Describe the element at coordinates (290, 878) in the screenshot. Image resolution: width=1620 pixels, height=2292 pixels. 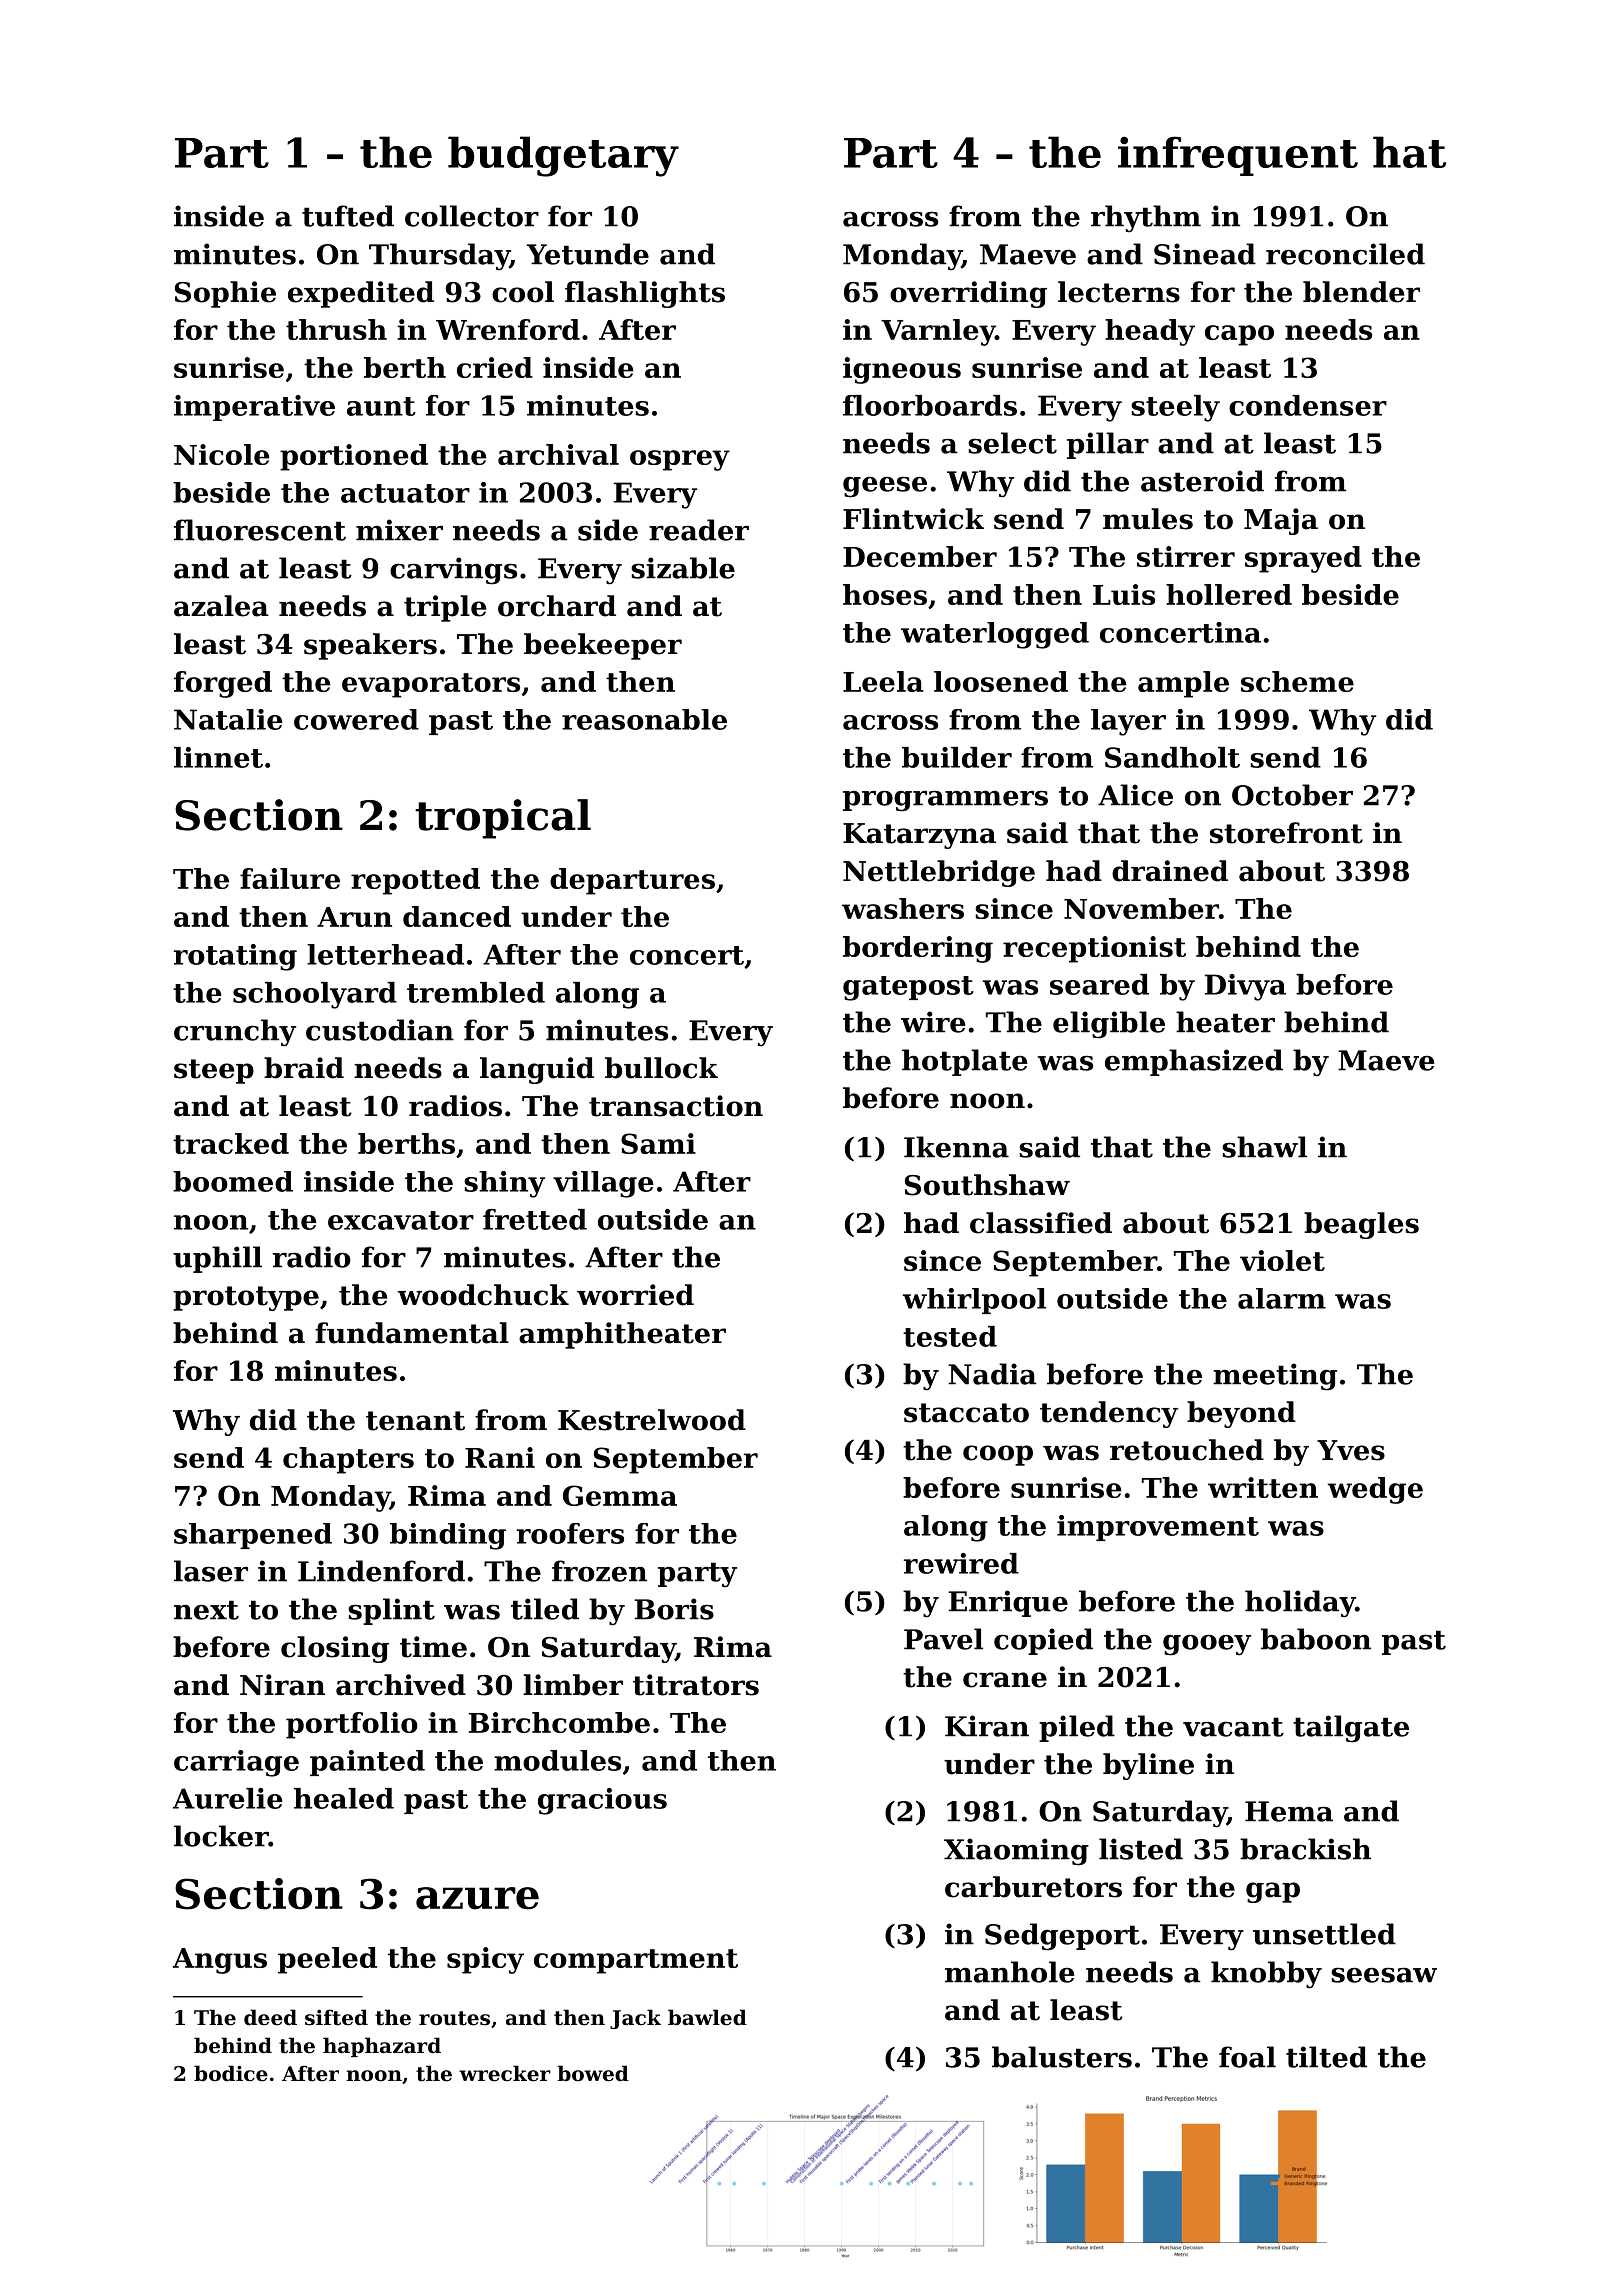
I see `failure` at that location.
